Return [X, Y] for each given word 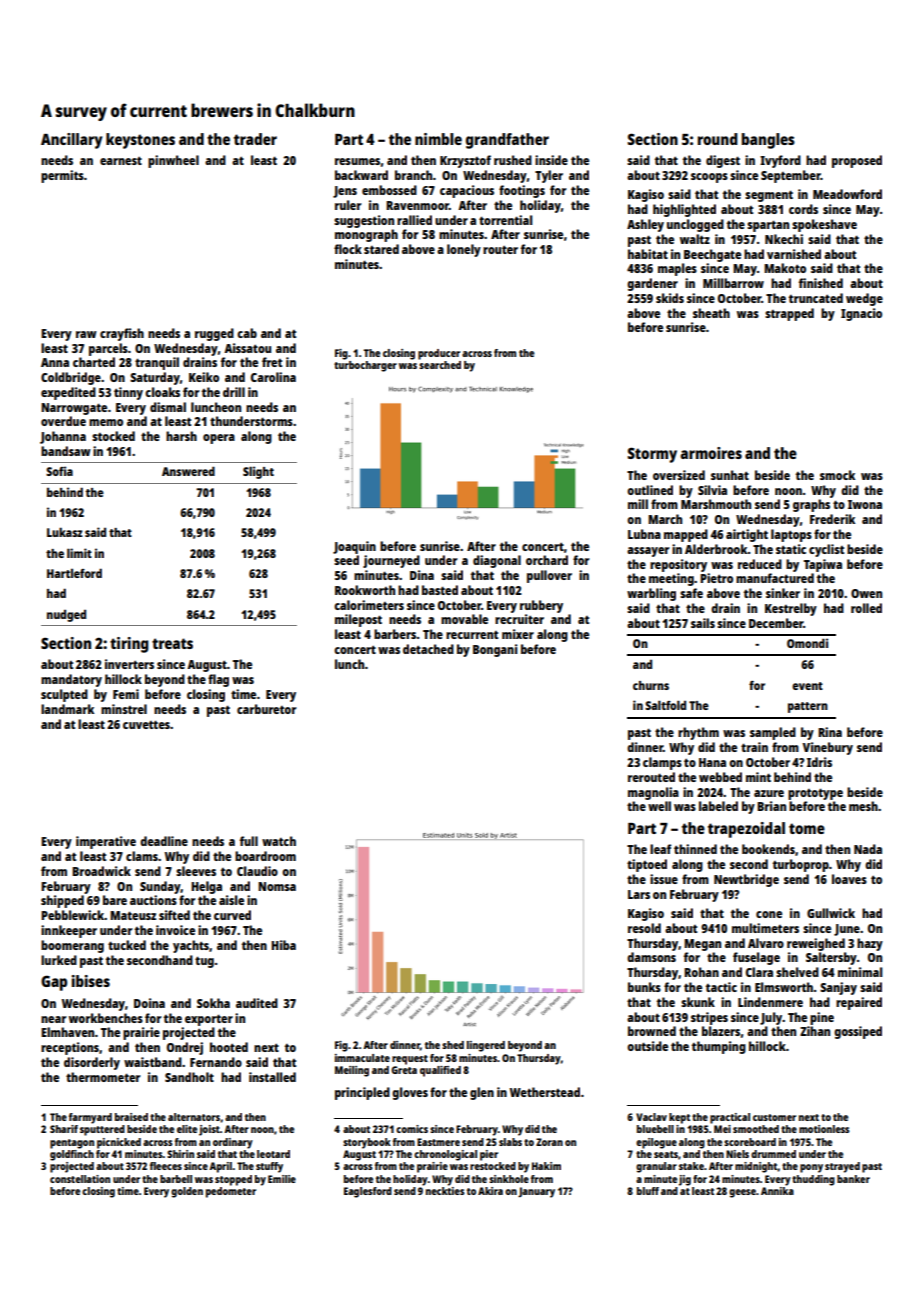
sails [703, 623]
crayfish [122, 334]
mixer [518, 634]
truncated [816, 298]
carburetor [266, 709]
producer [439, 354]
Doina [149, 1003]
